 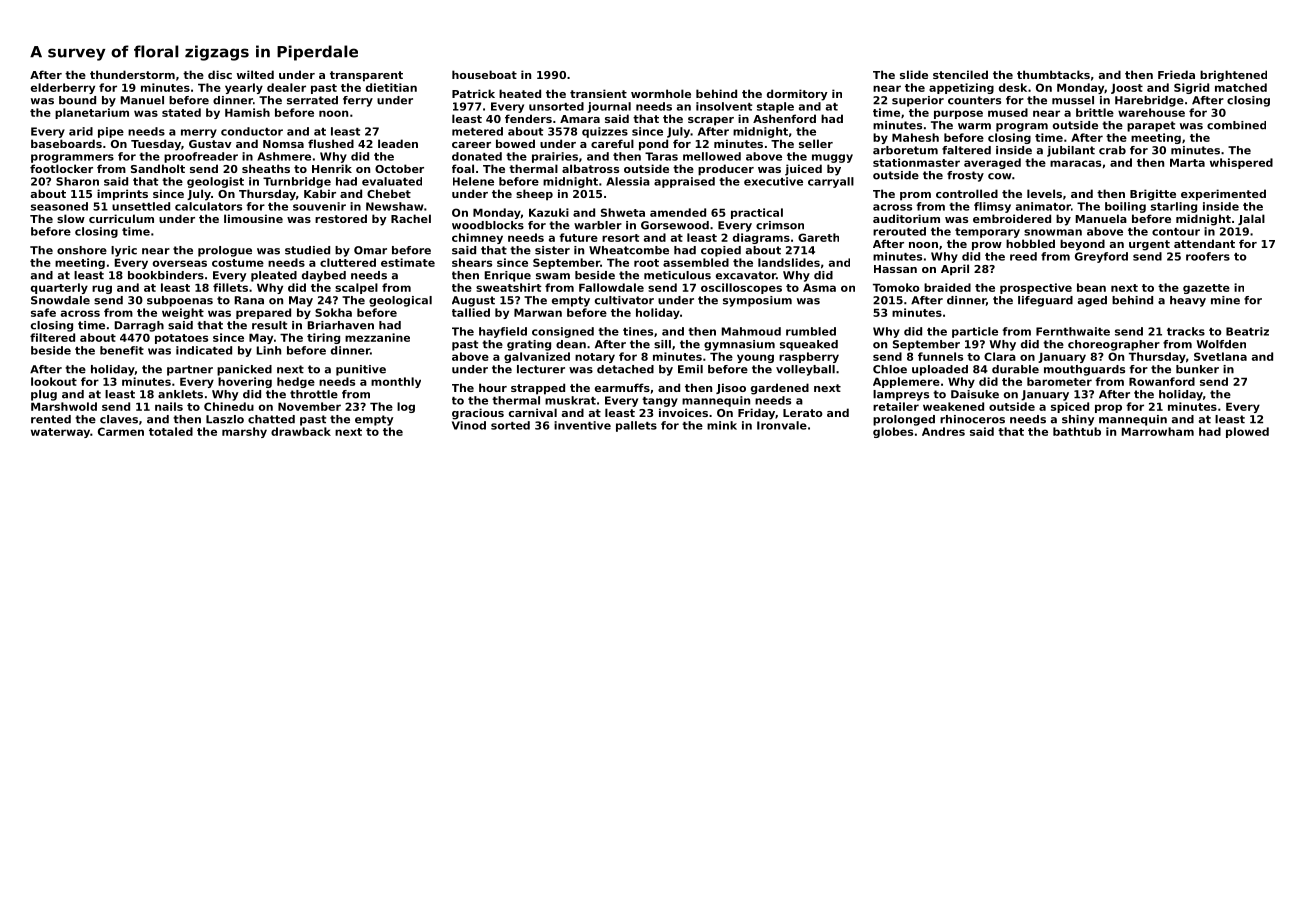 I want to click on Gustav, so click(x=210, y=144).
